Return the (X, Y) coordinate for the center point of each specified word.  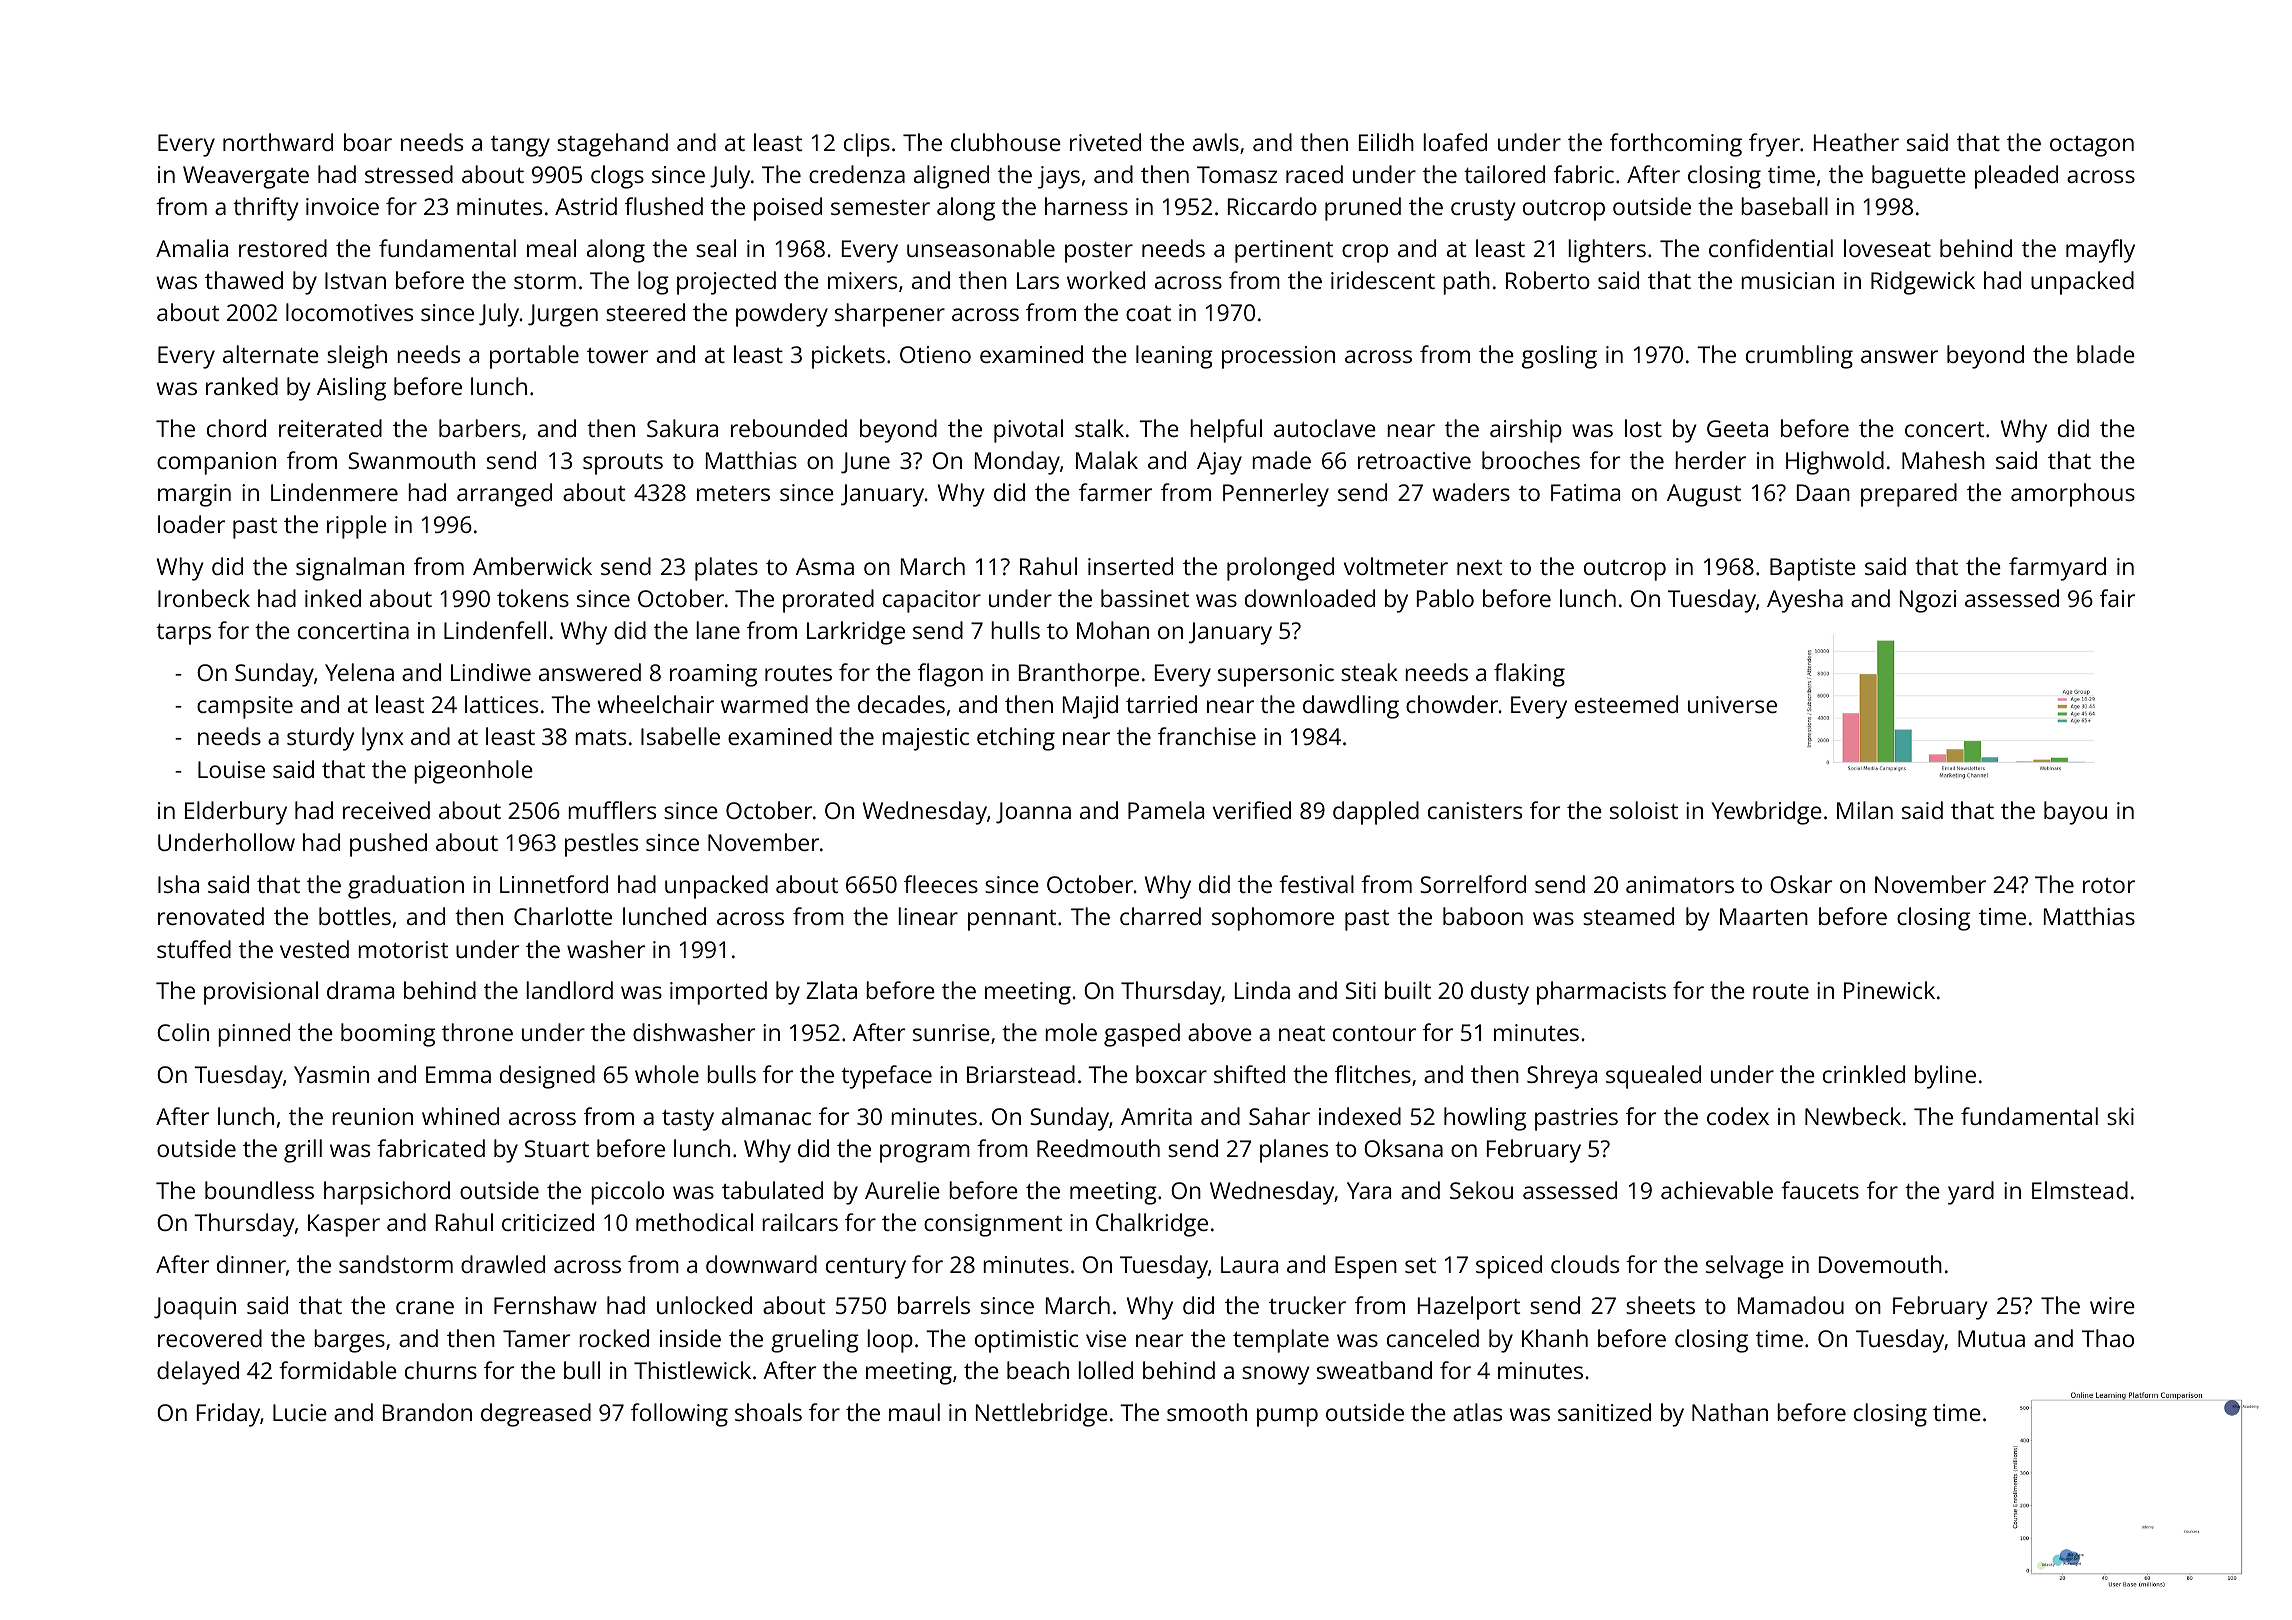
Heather (1856, 142)
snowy (1276, 1375)
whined (460, 1116)
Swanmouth (411, 460)
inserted (1130, 566)
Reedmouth (1098, 1148)
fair (2117, 598)
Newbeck (1853, 1116)
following (679, 1415)
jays (1059, 177)
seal (716, 248)
